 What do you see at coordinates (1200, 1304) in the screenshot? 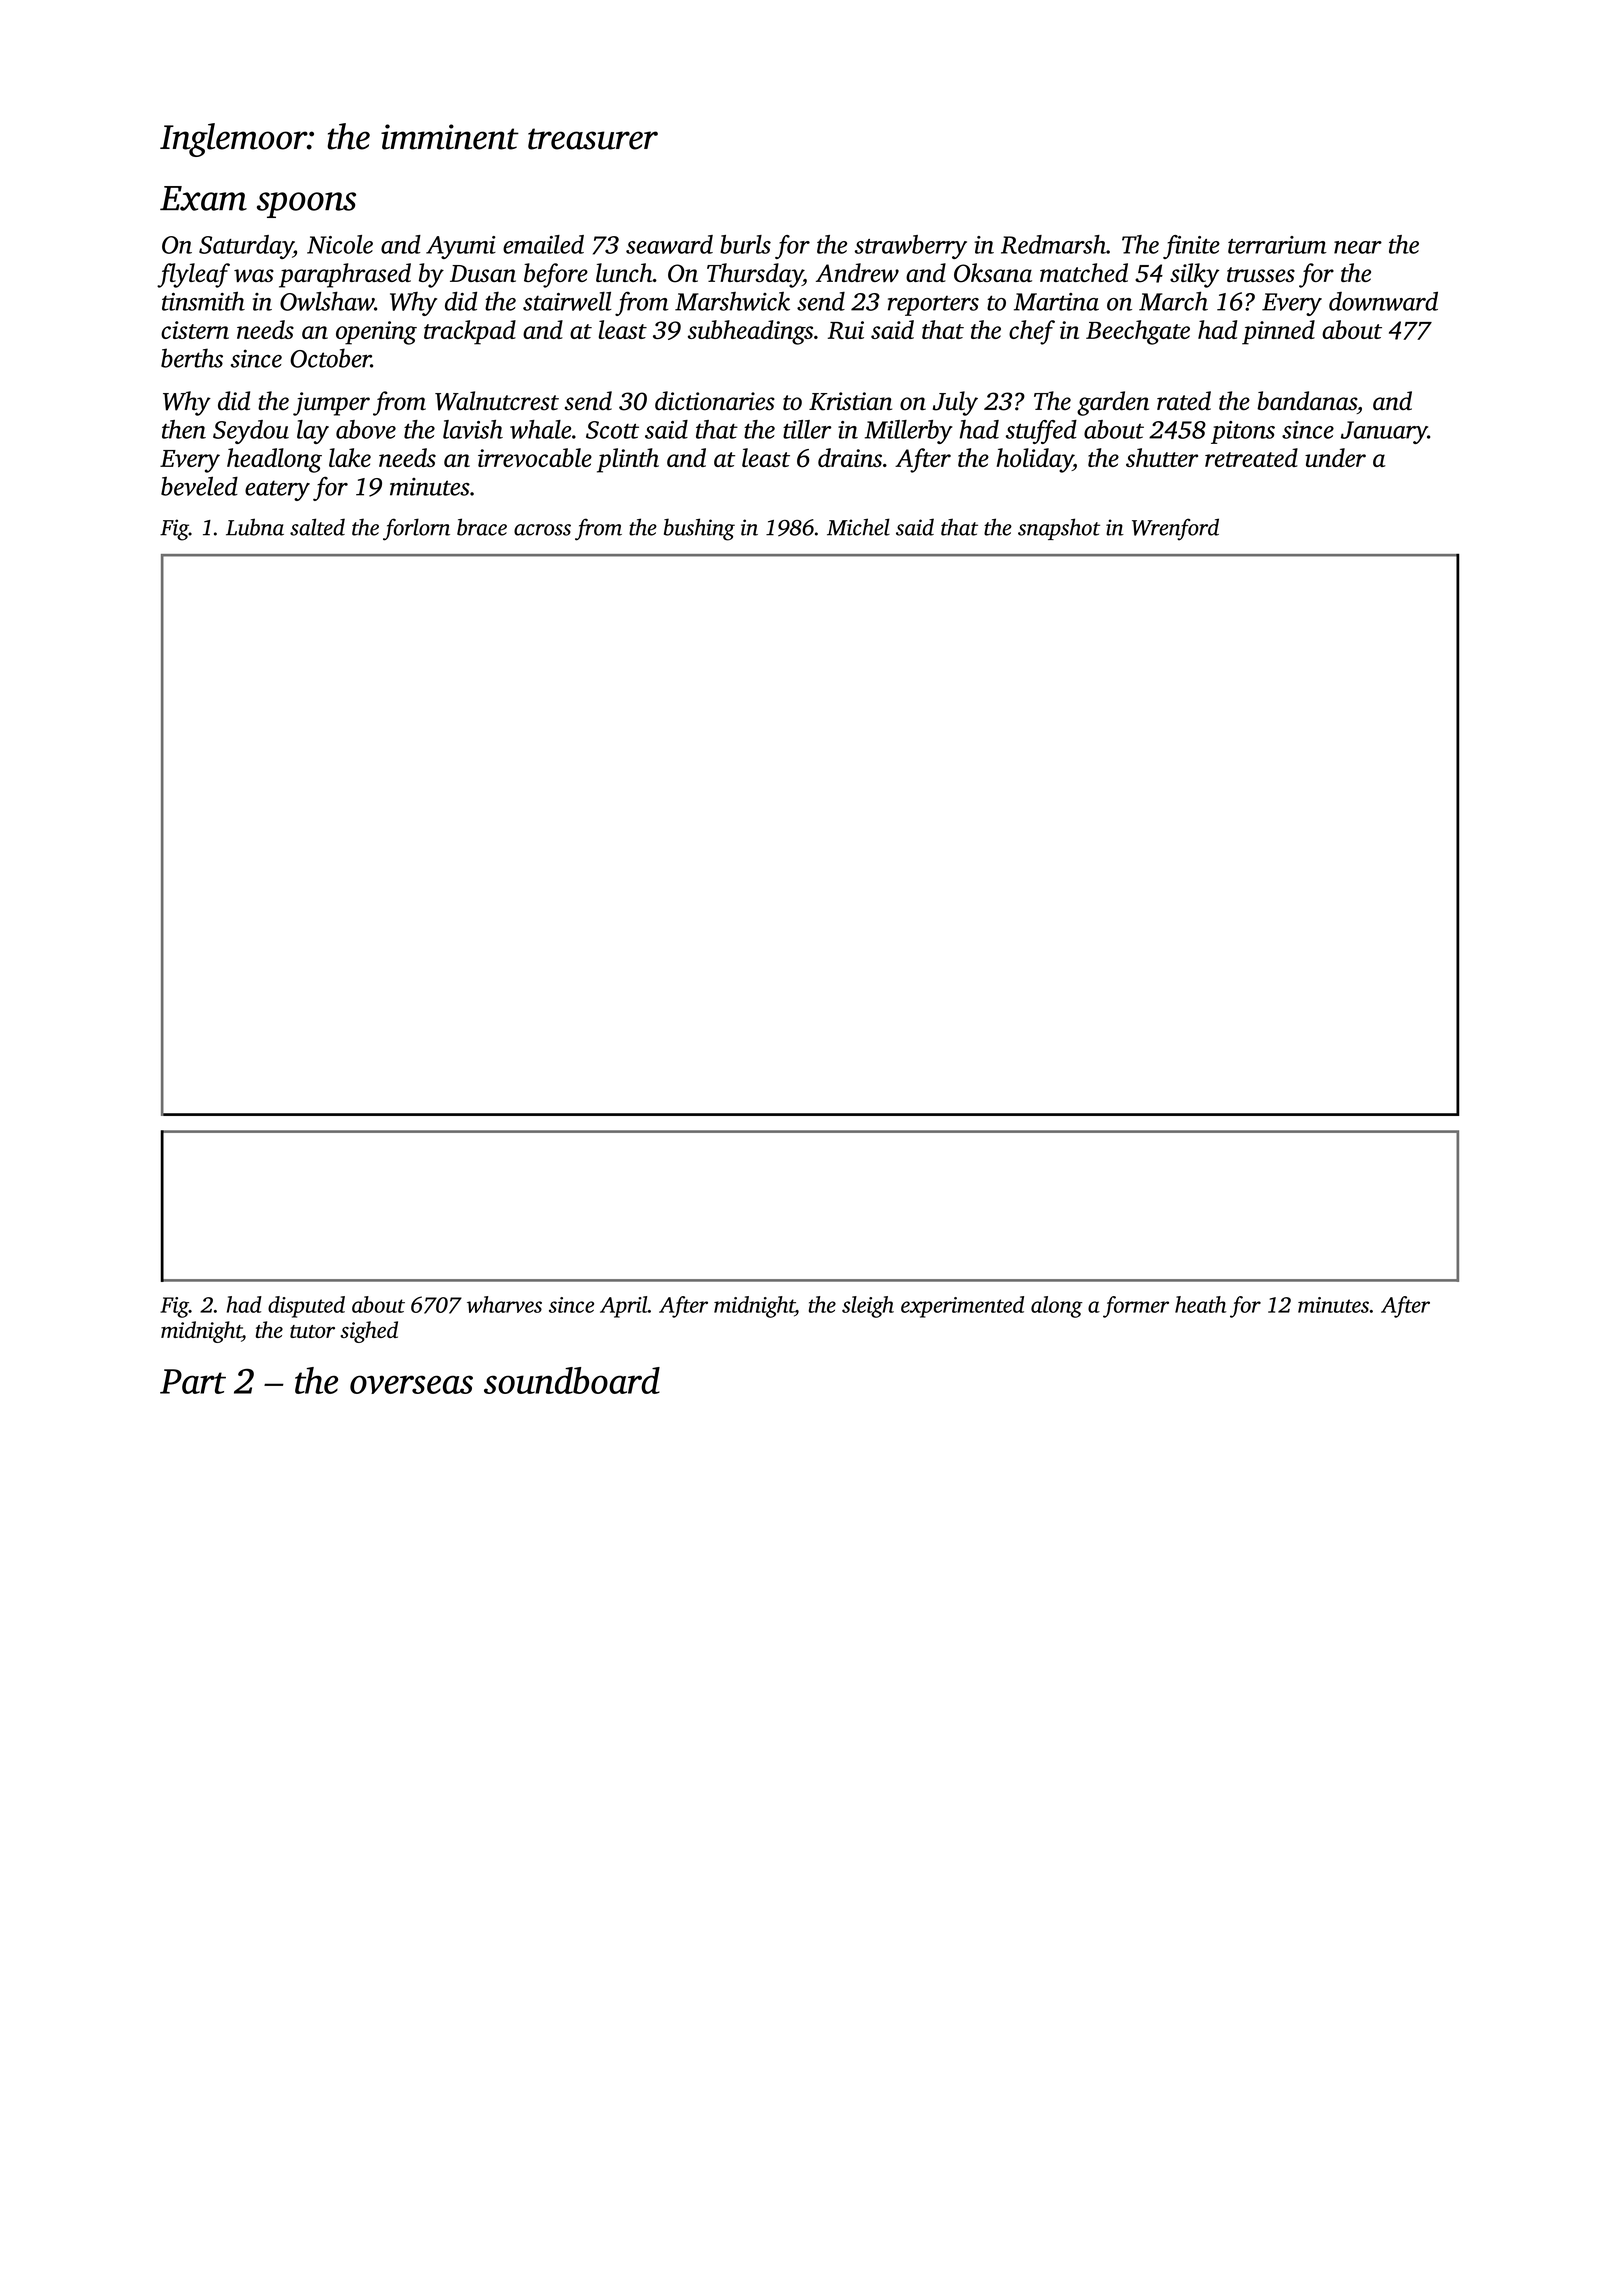
I see `heath` at bounding box center [1200, 1304].
